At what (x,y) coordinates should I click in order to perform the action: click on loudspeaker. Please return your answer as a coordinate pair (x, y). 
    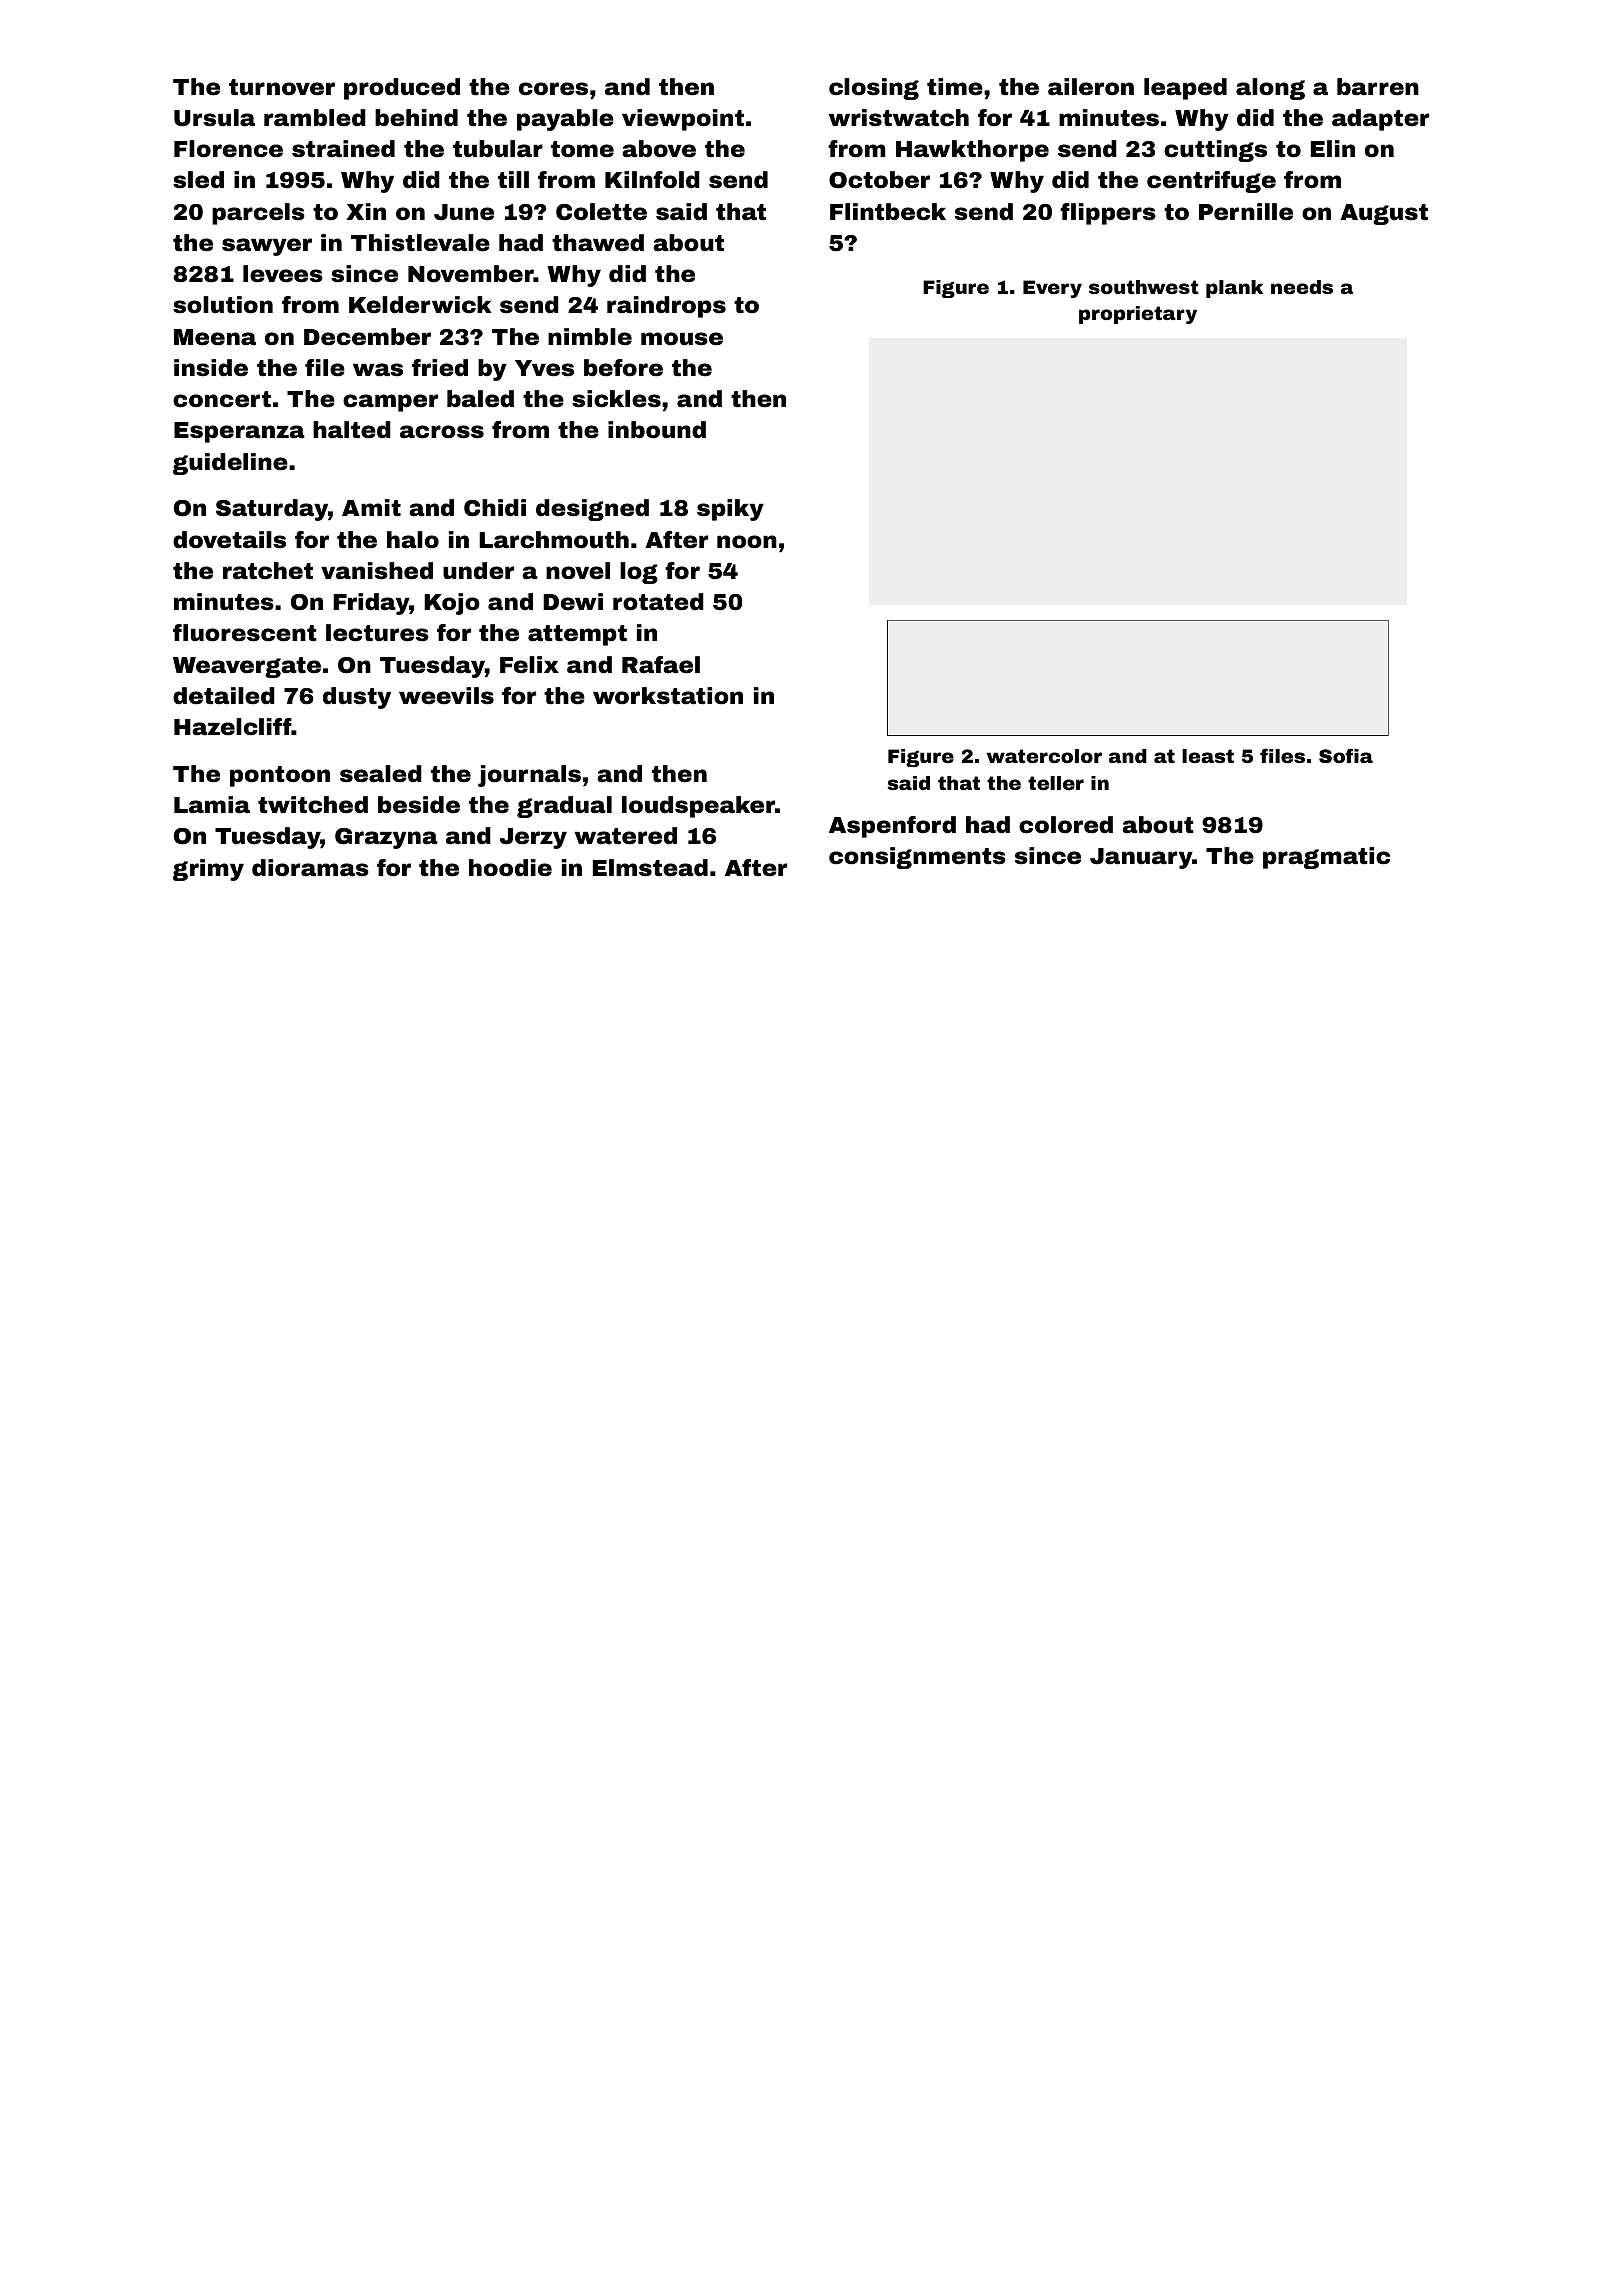
    Looking at the image, I should click on (698, 807).
